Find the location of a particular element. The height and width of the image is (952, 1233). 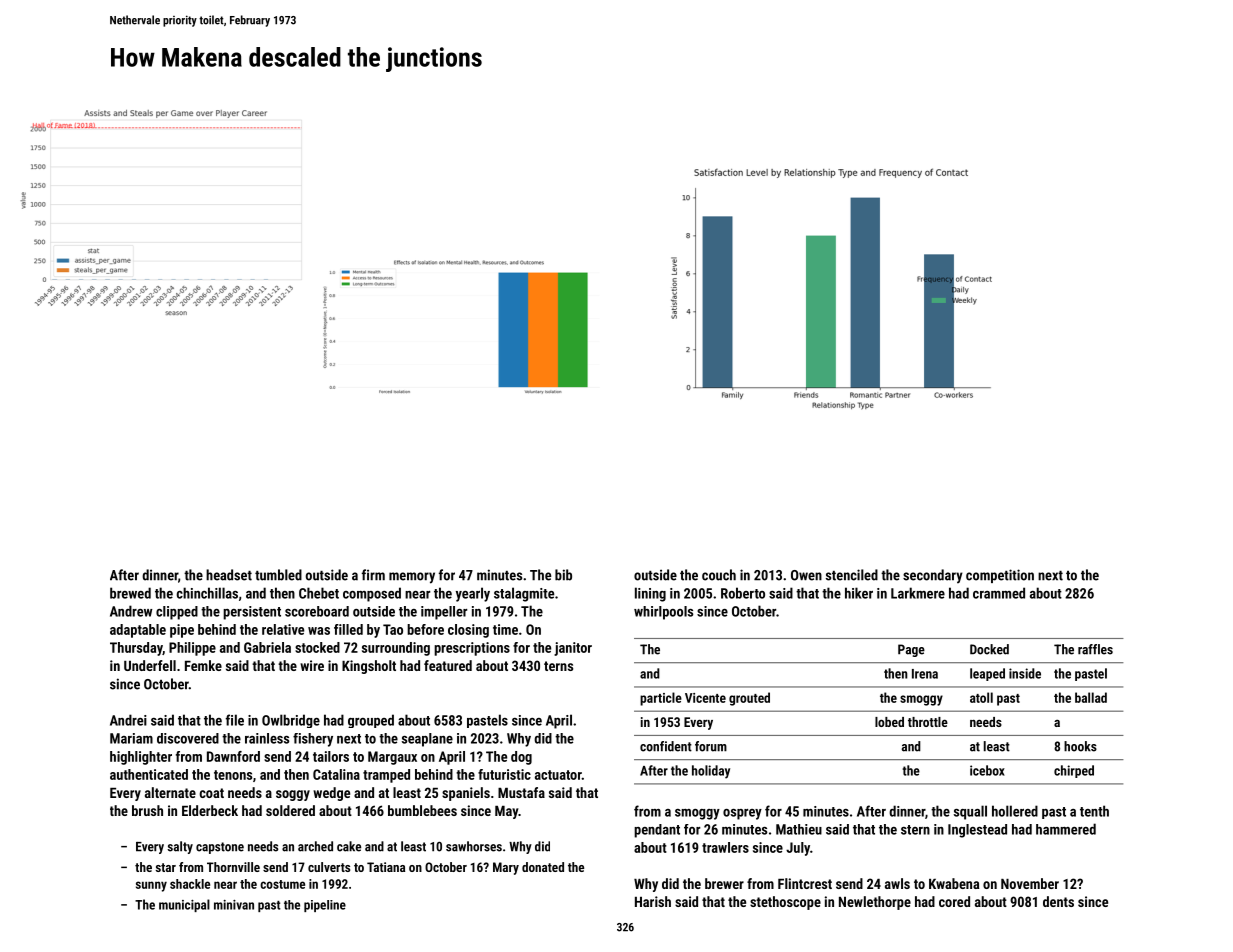

whirlpools is located at coordinates (663, 613).
